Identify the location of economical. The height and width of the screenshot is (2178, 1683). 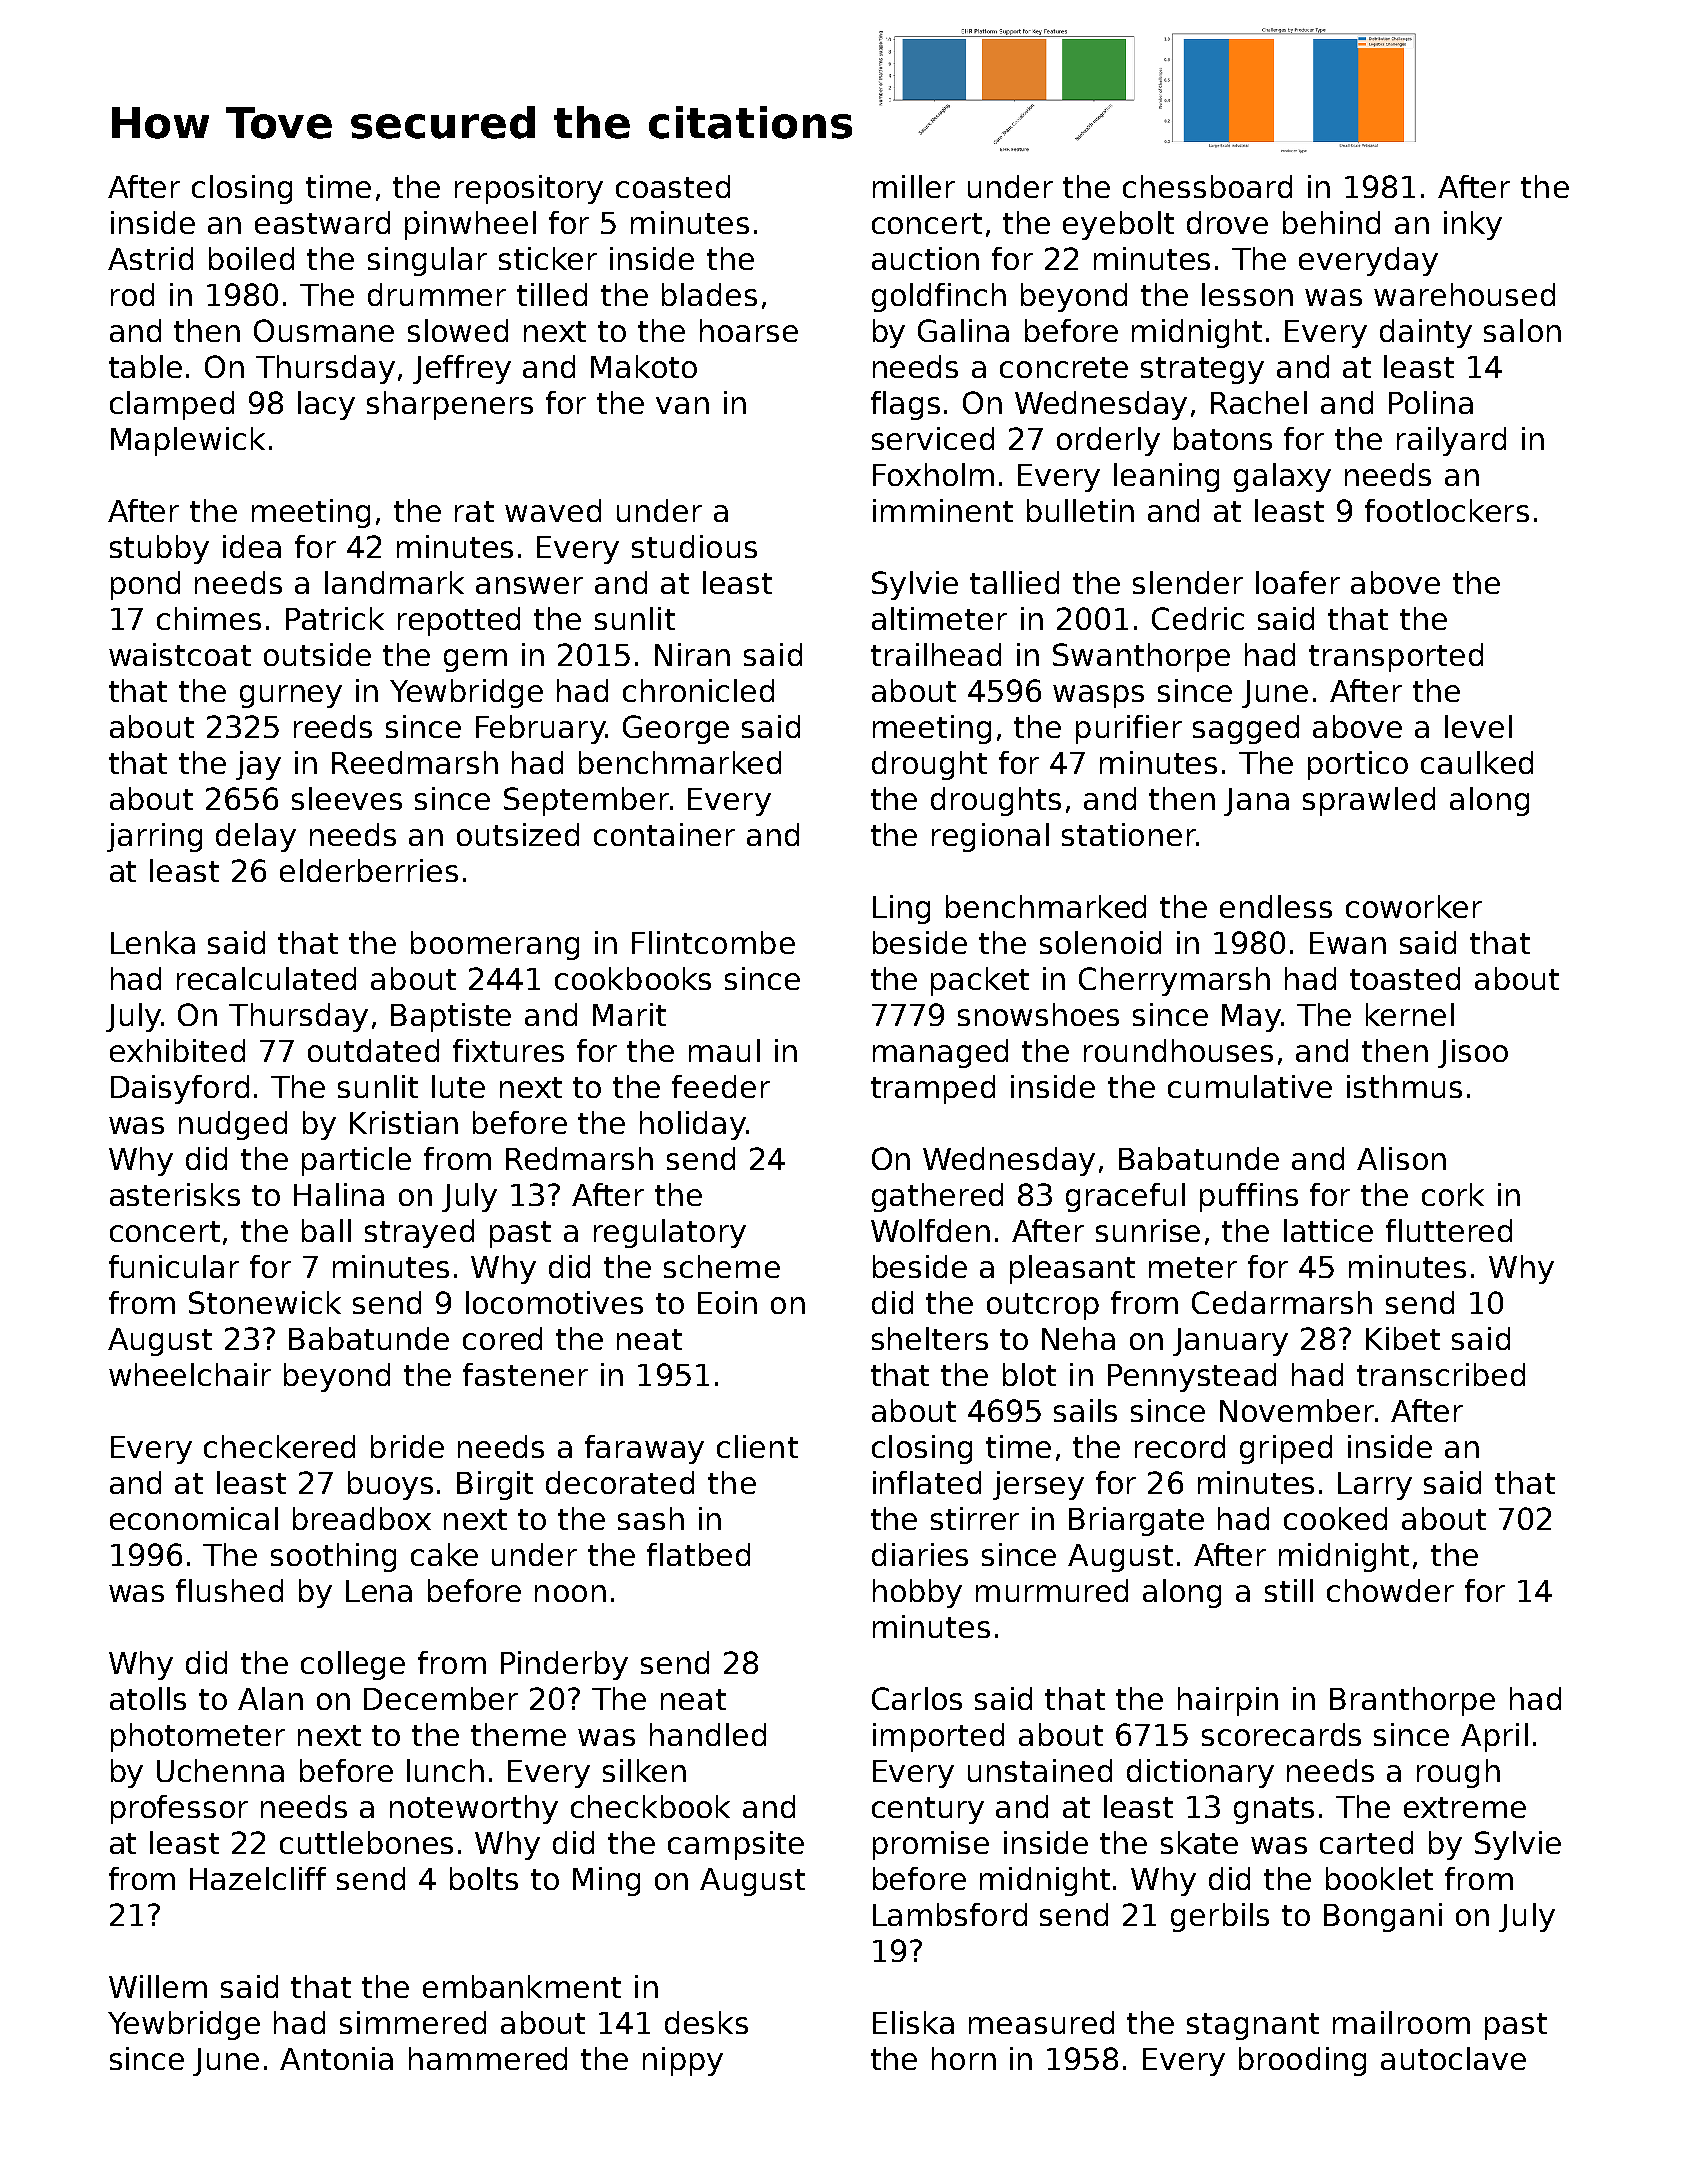
(194, 1518).
